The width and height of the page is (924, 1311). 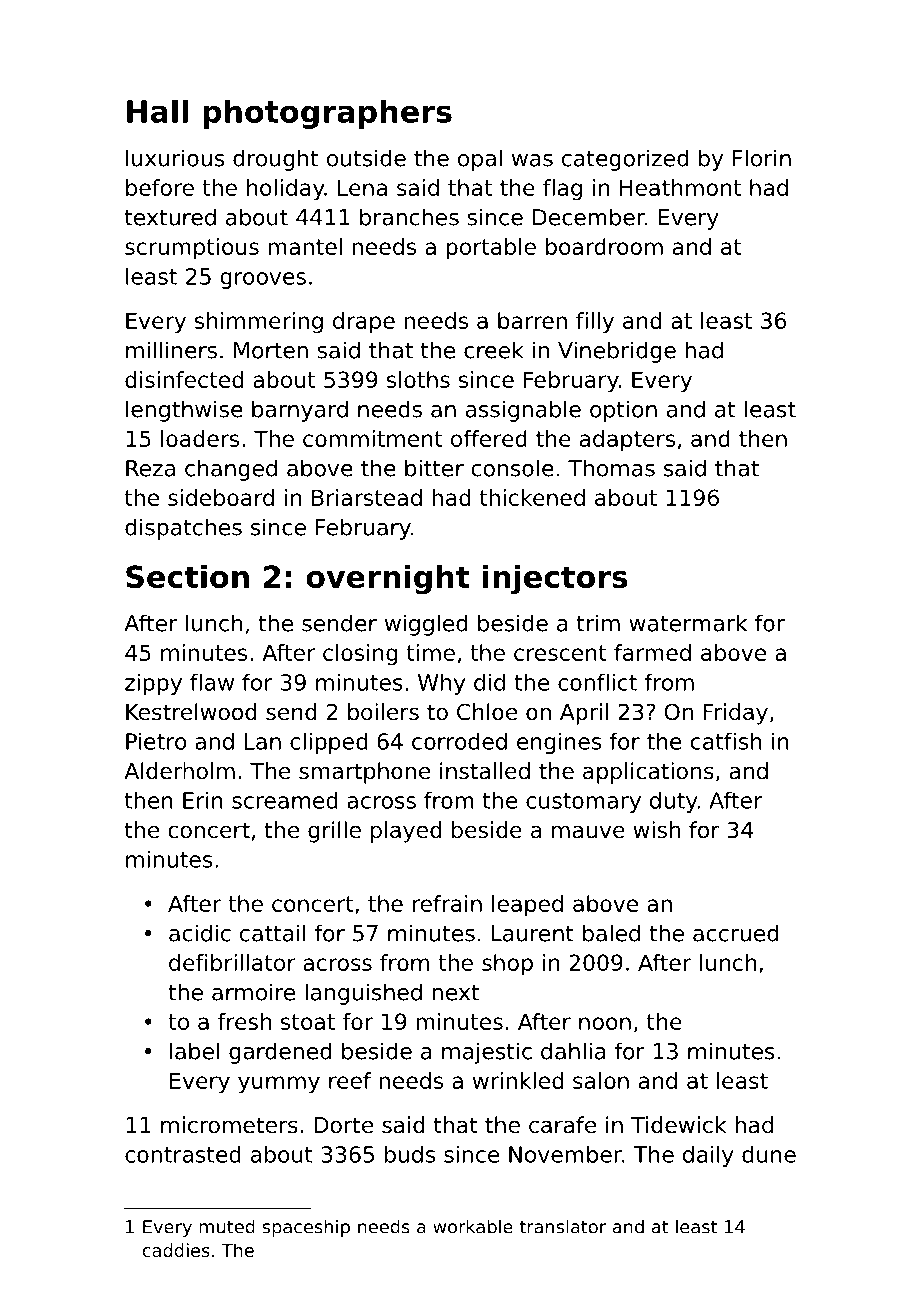 I want to click on next, so click(x=455, y=993).
